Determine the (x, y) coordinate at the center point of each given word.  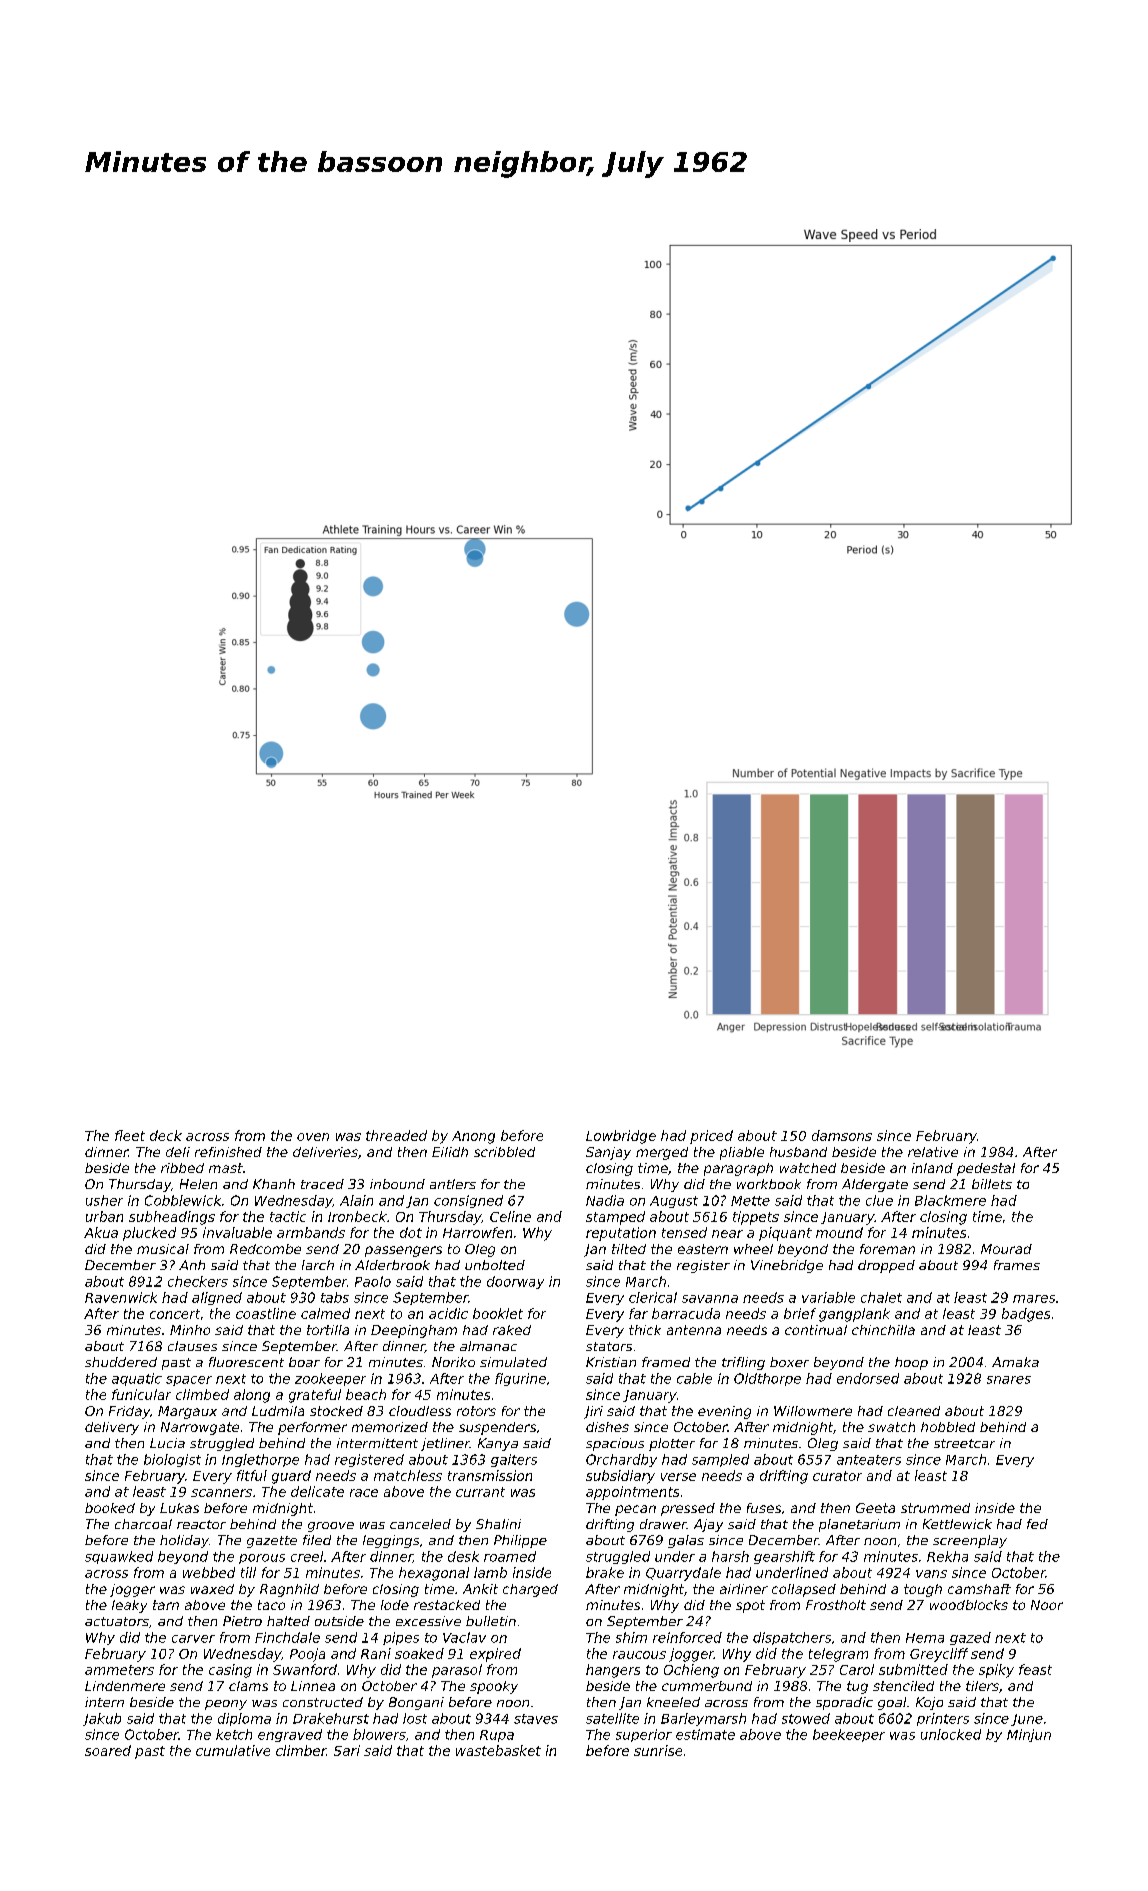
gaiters (514, 1460)
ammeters (119, 1670)
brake (605, 1572)
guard (291, 1477)
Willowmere (813, 1411)
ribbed (182, 1168)
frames (1017, 1265)
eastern (703, 1249)
